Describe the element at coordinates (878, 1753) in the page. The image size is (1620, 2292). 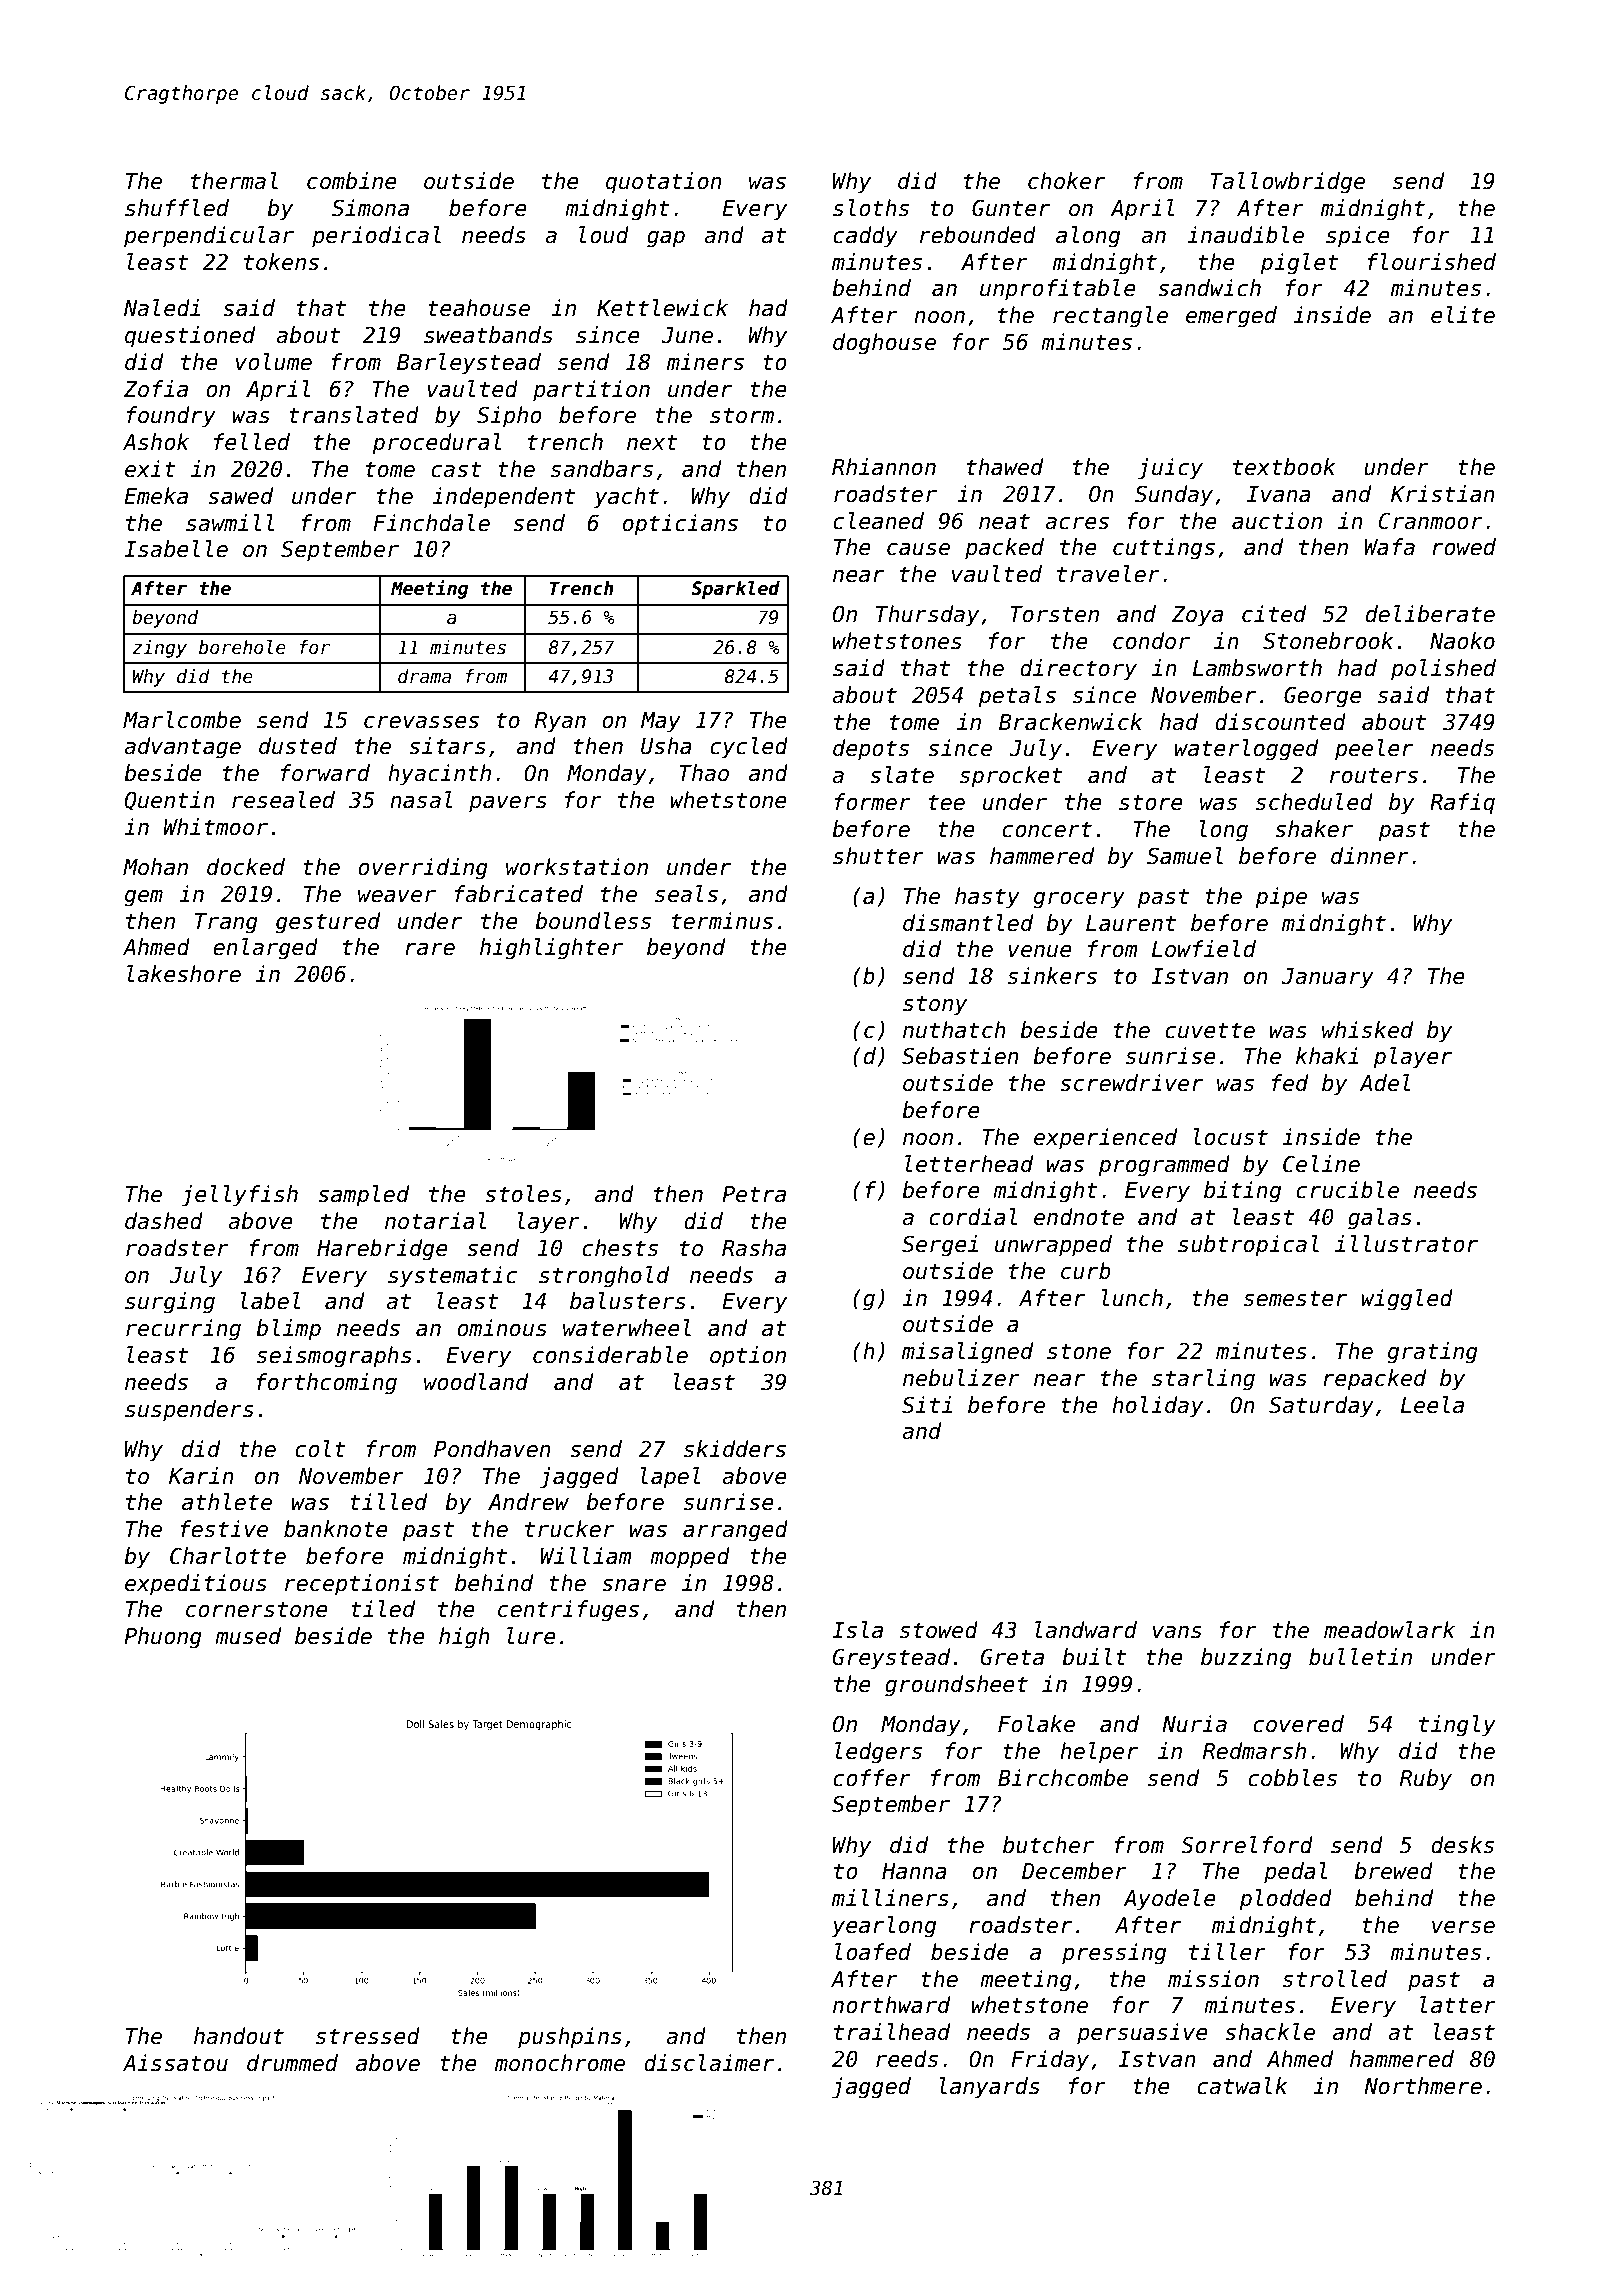
I see `ledgers` at that location.
